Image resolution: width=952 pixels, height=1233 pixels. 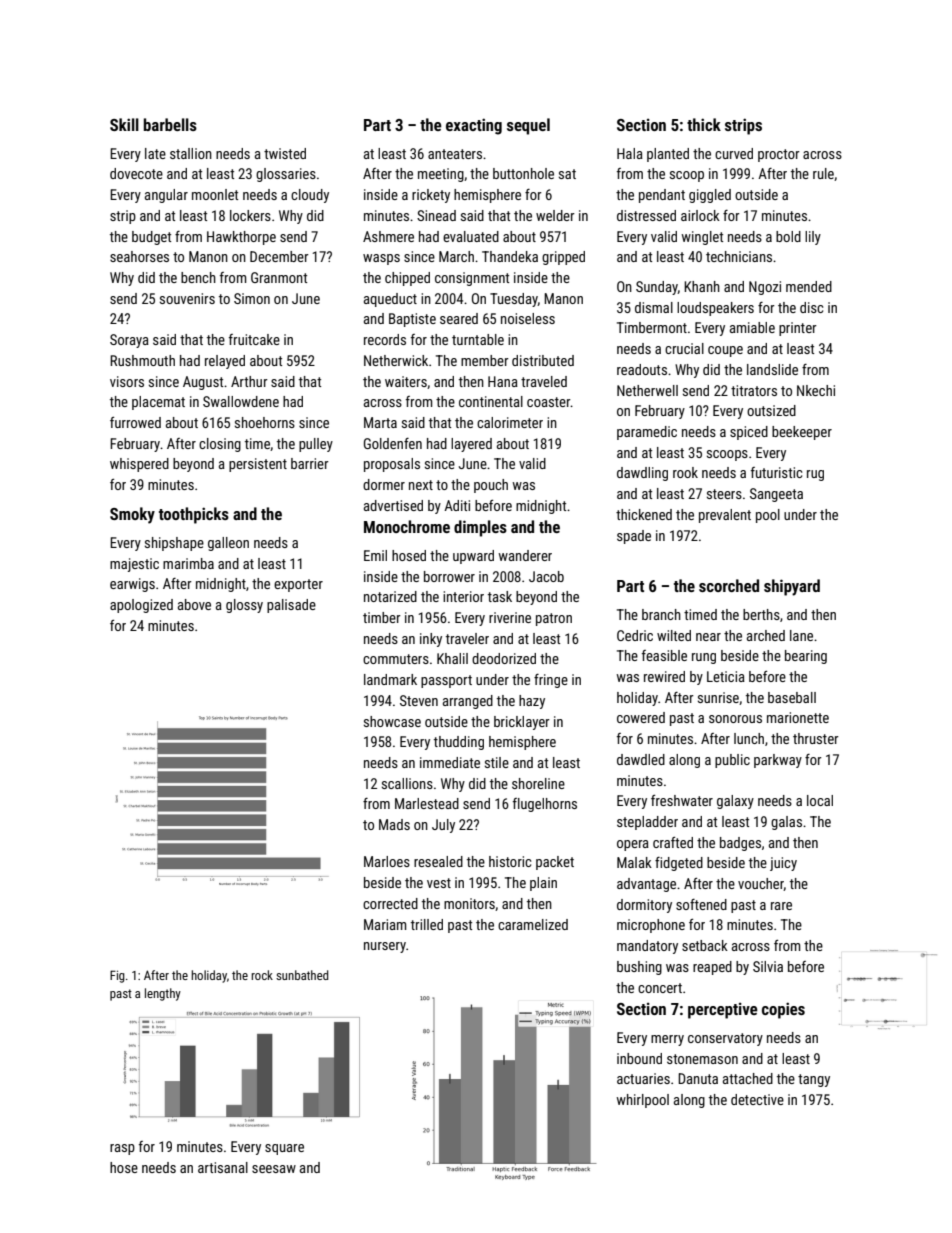 What do you see at coordinates (452, 658) in the image?
I see `Khalil` at bounding box center [452, 658].
